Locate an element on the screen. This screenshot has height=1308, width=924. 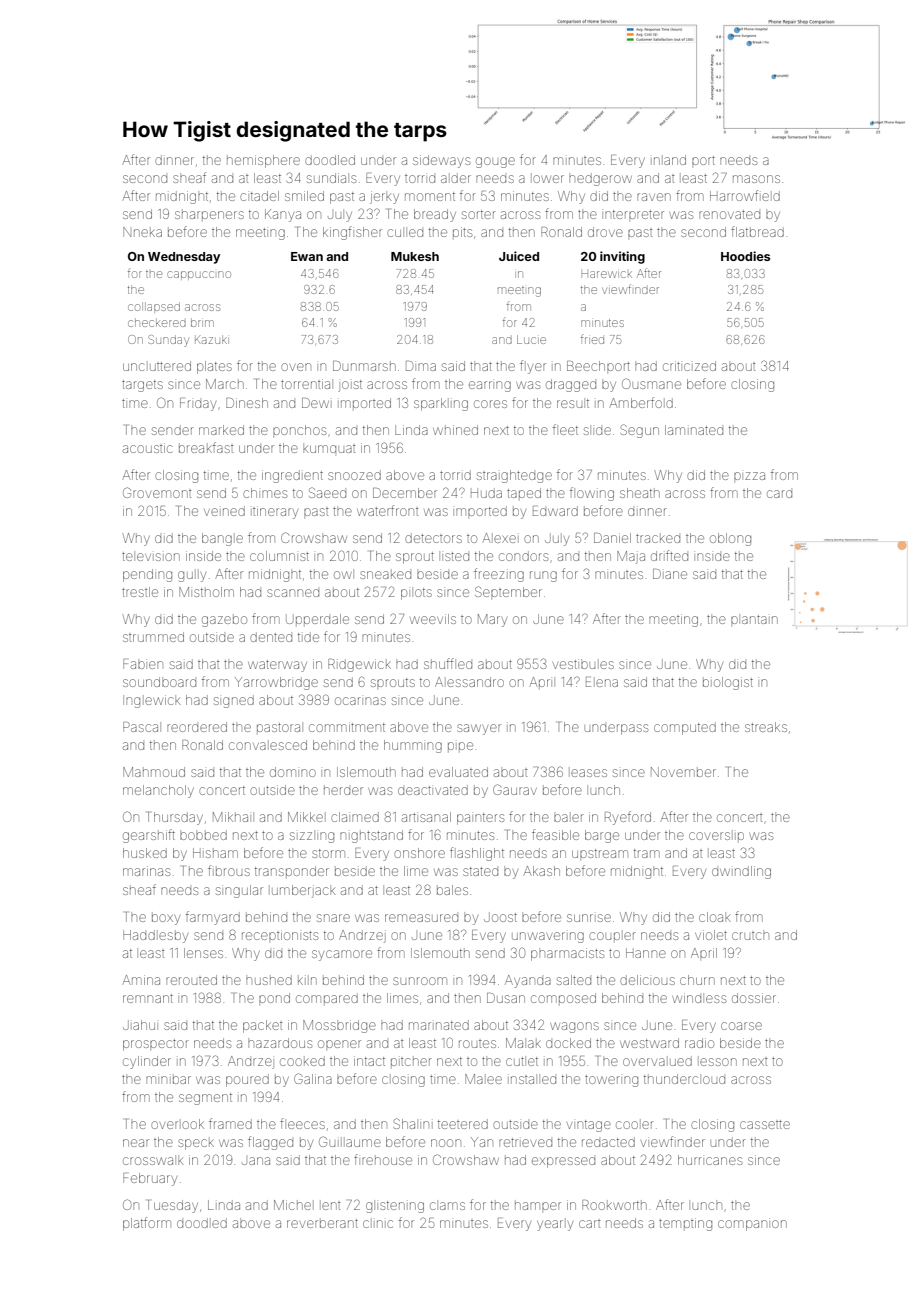
Haddlesby is located at coordinates (155, 936).
